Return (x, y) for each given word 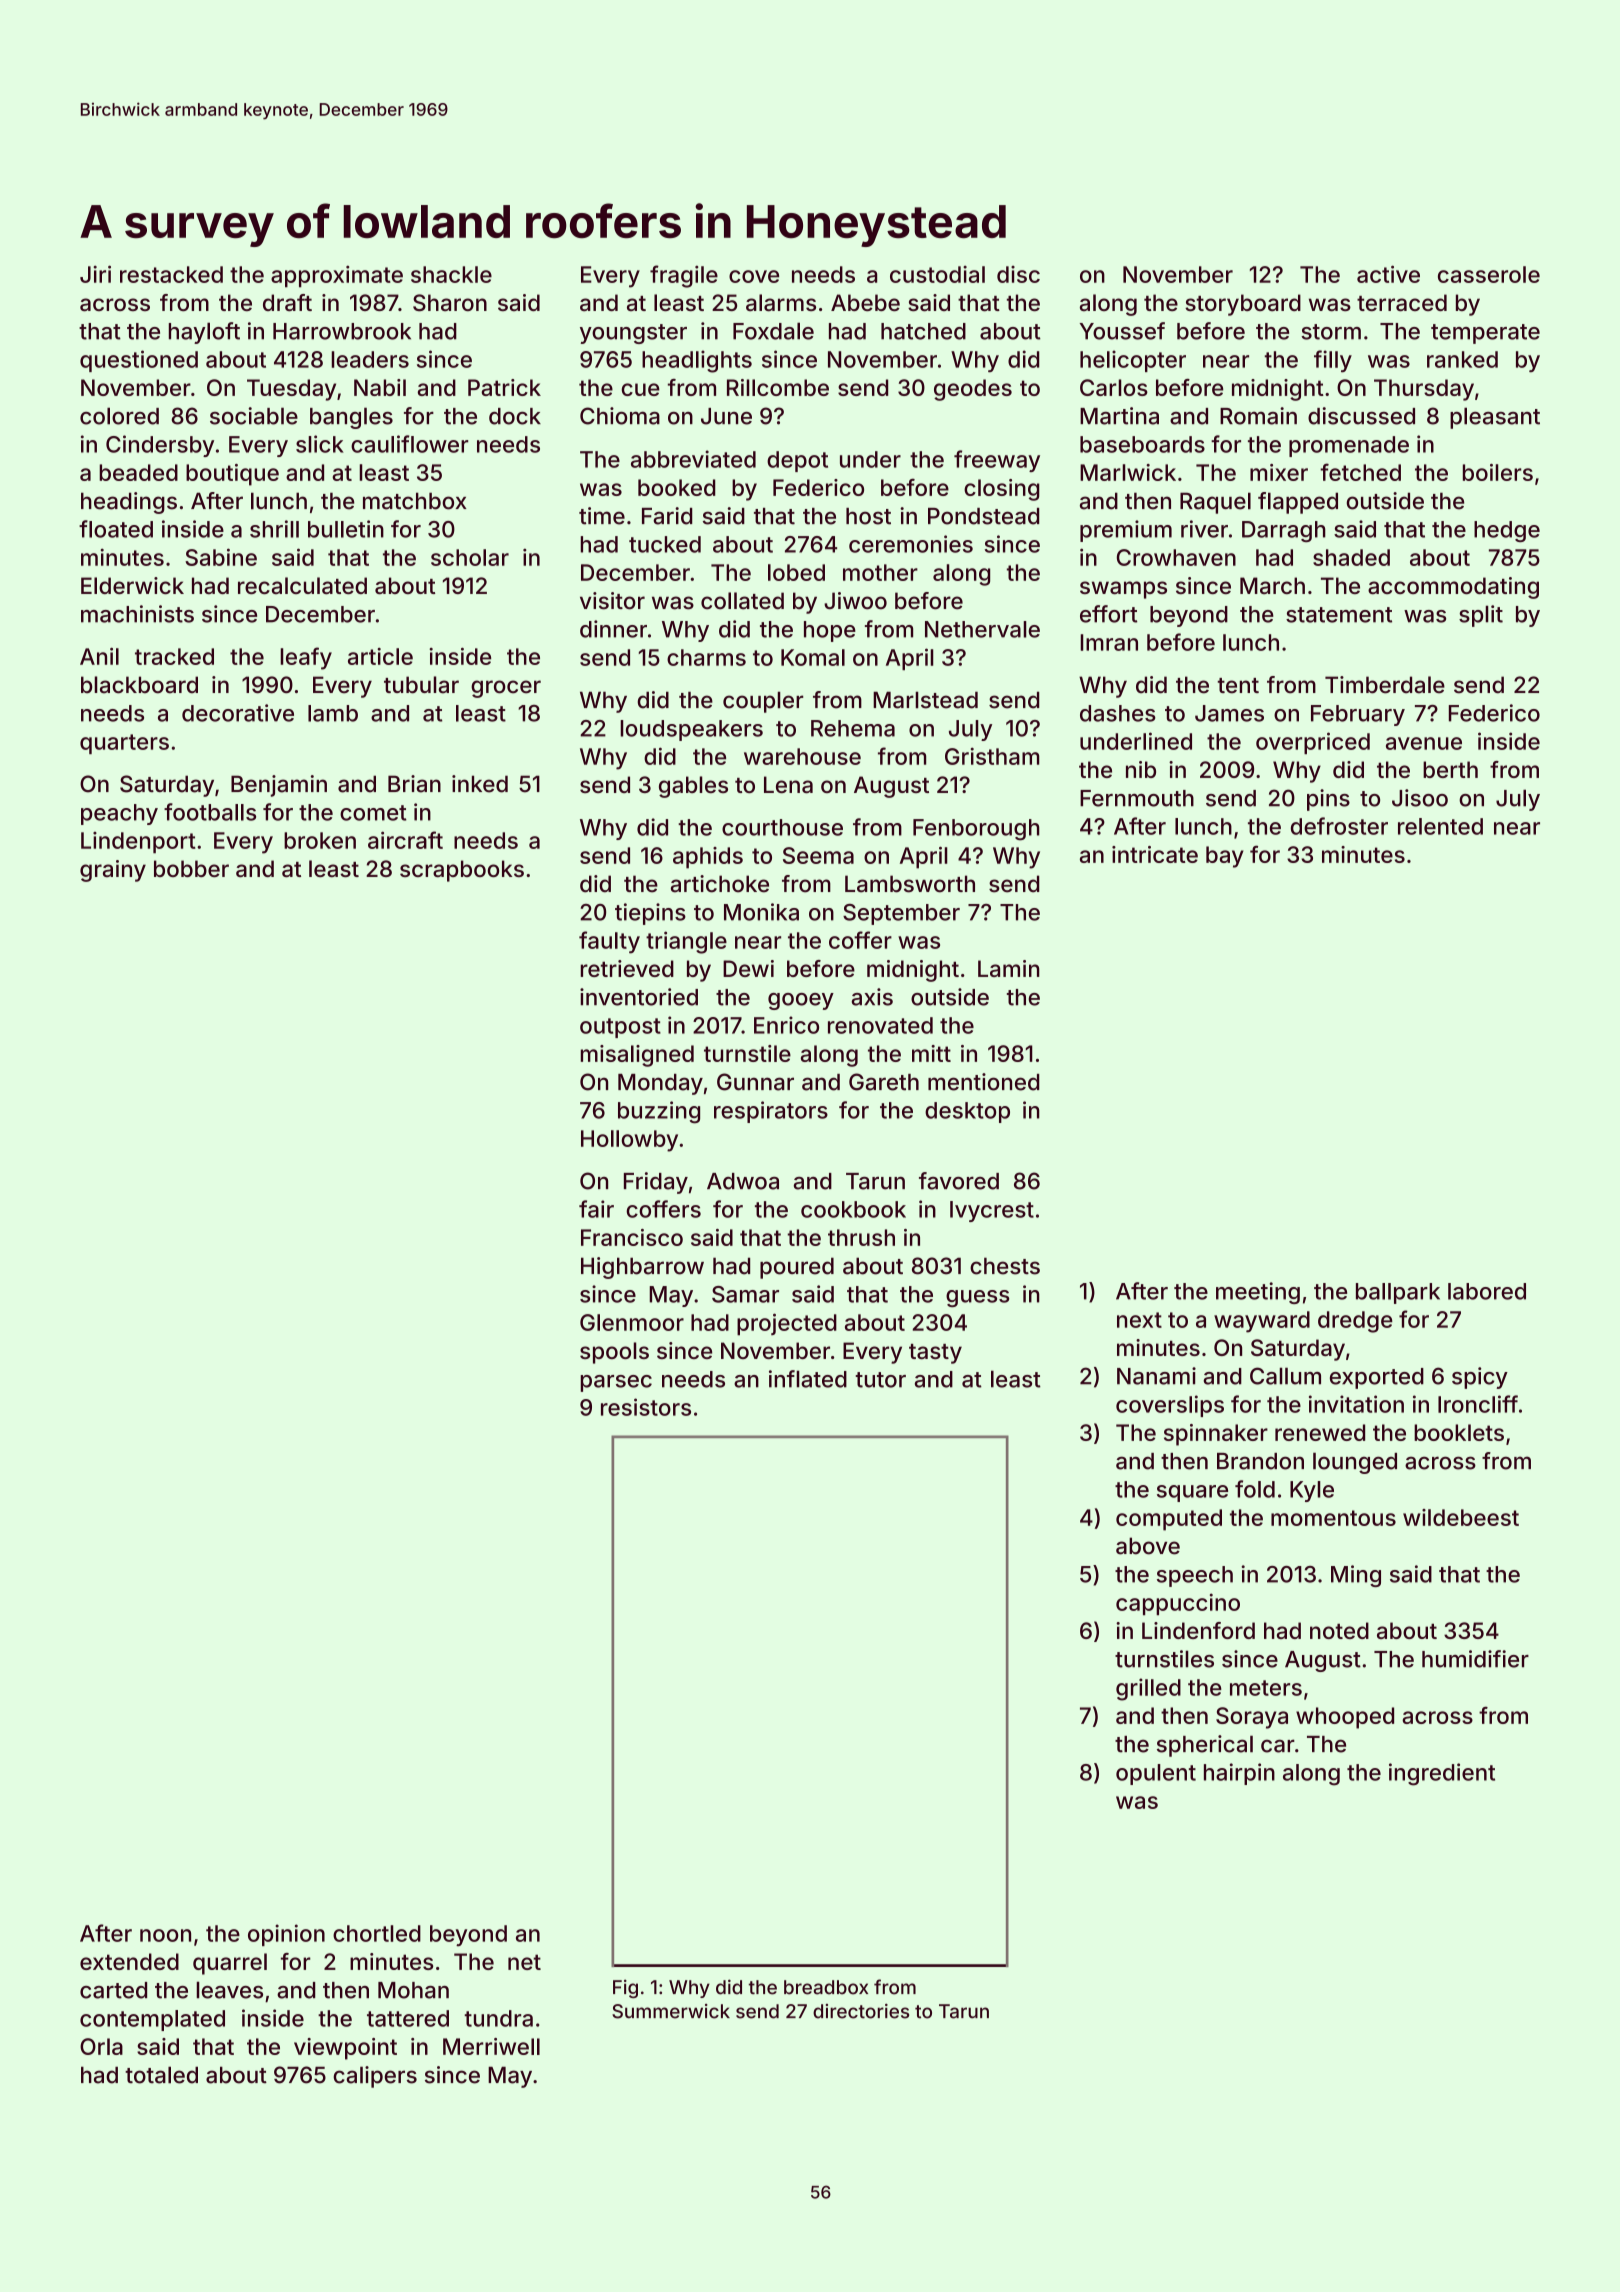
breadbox (826, 1987)
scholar (470, 557)
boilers (1498, 472)
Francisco (632, 1237)
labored (1487, 1291)
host (868, 516)
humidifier (1475, 1659)
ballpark (1398, 1293)
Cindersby (160, 446)
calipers (375, 2077)
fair (596, 1209)
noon (165, 1935)
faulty (609, 942)
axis (872, 997)
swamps (1123, 590)
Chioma (620, 416)
